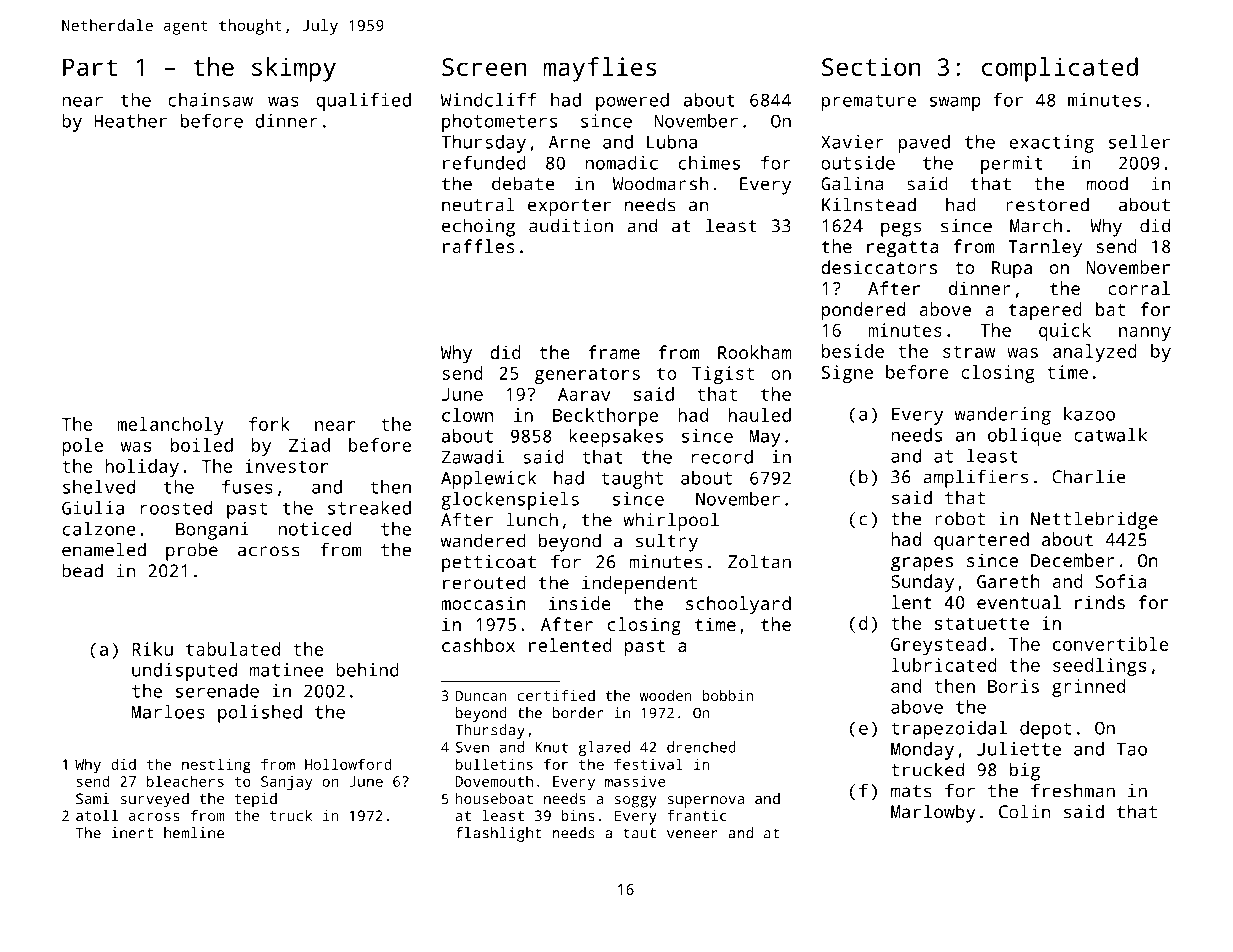  I want to click on bead, so click(82, 570).
